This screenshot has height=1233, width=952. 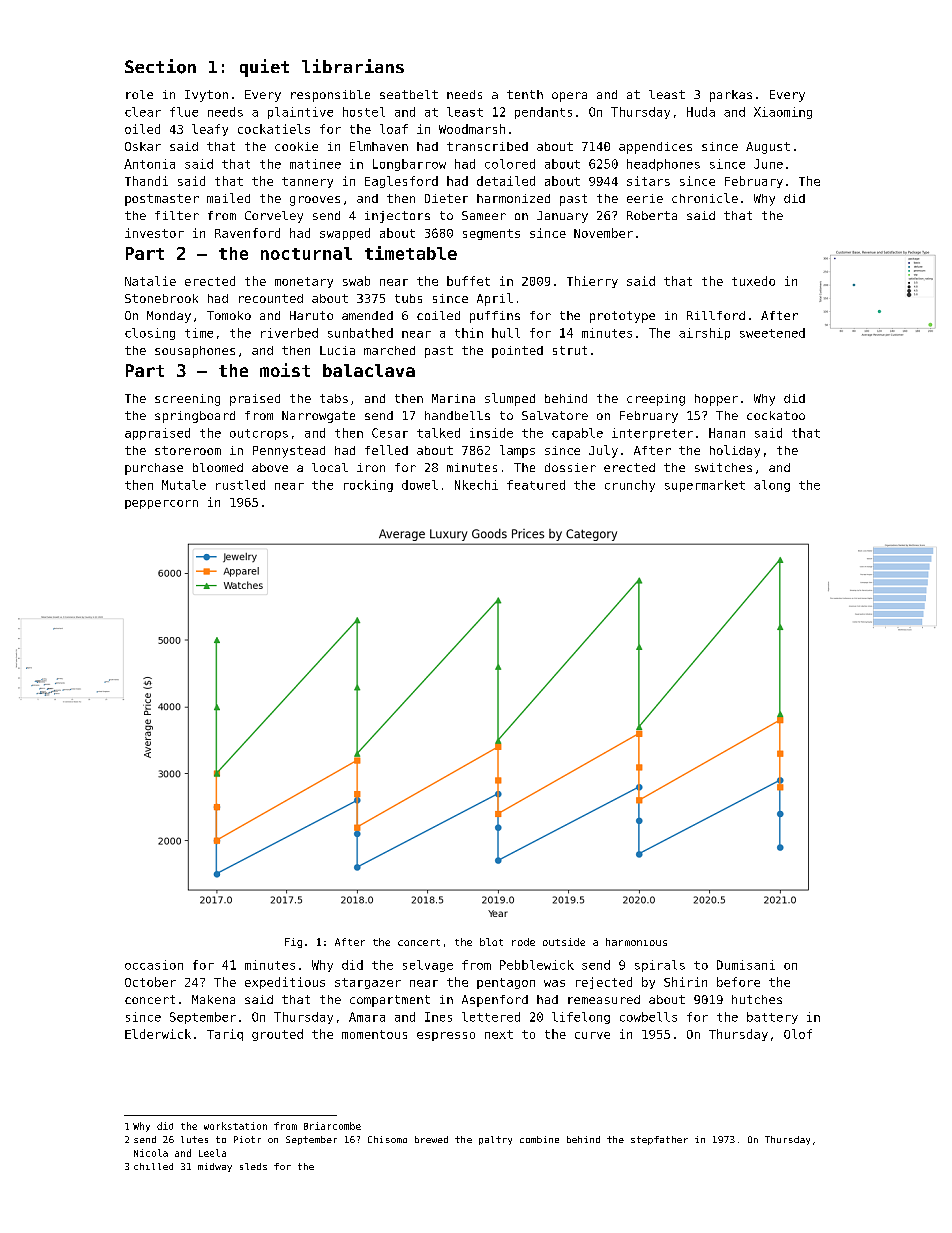 I want to click on Oskar, so click(x=143, y=146).
